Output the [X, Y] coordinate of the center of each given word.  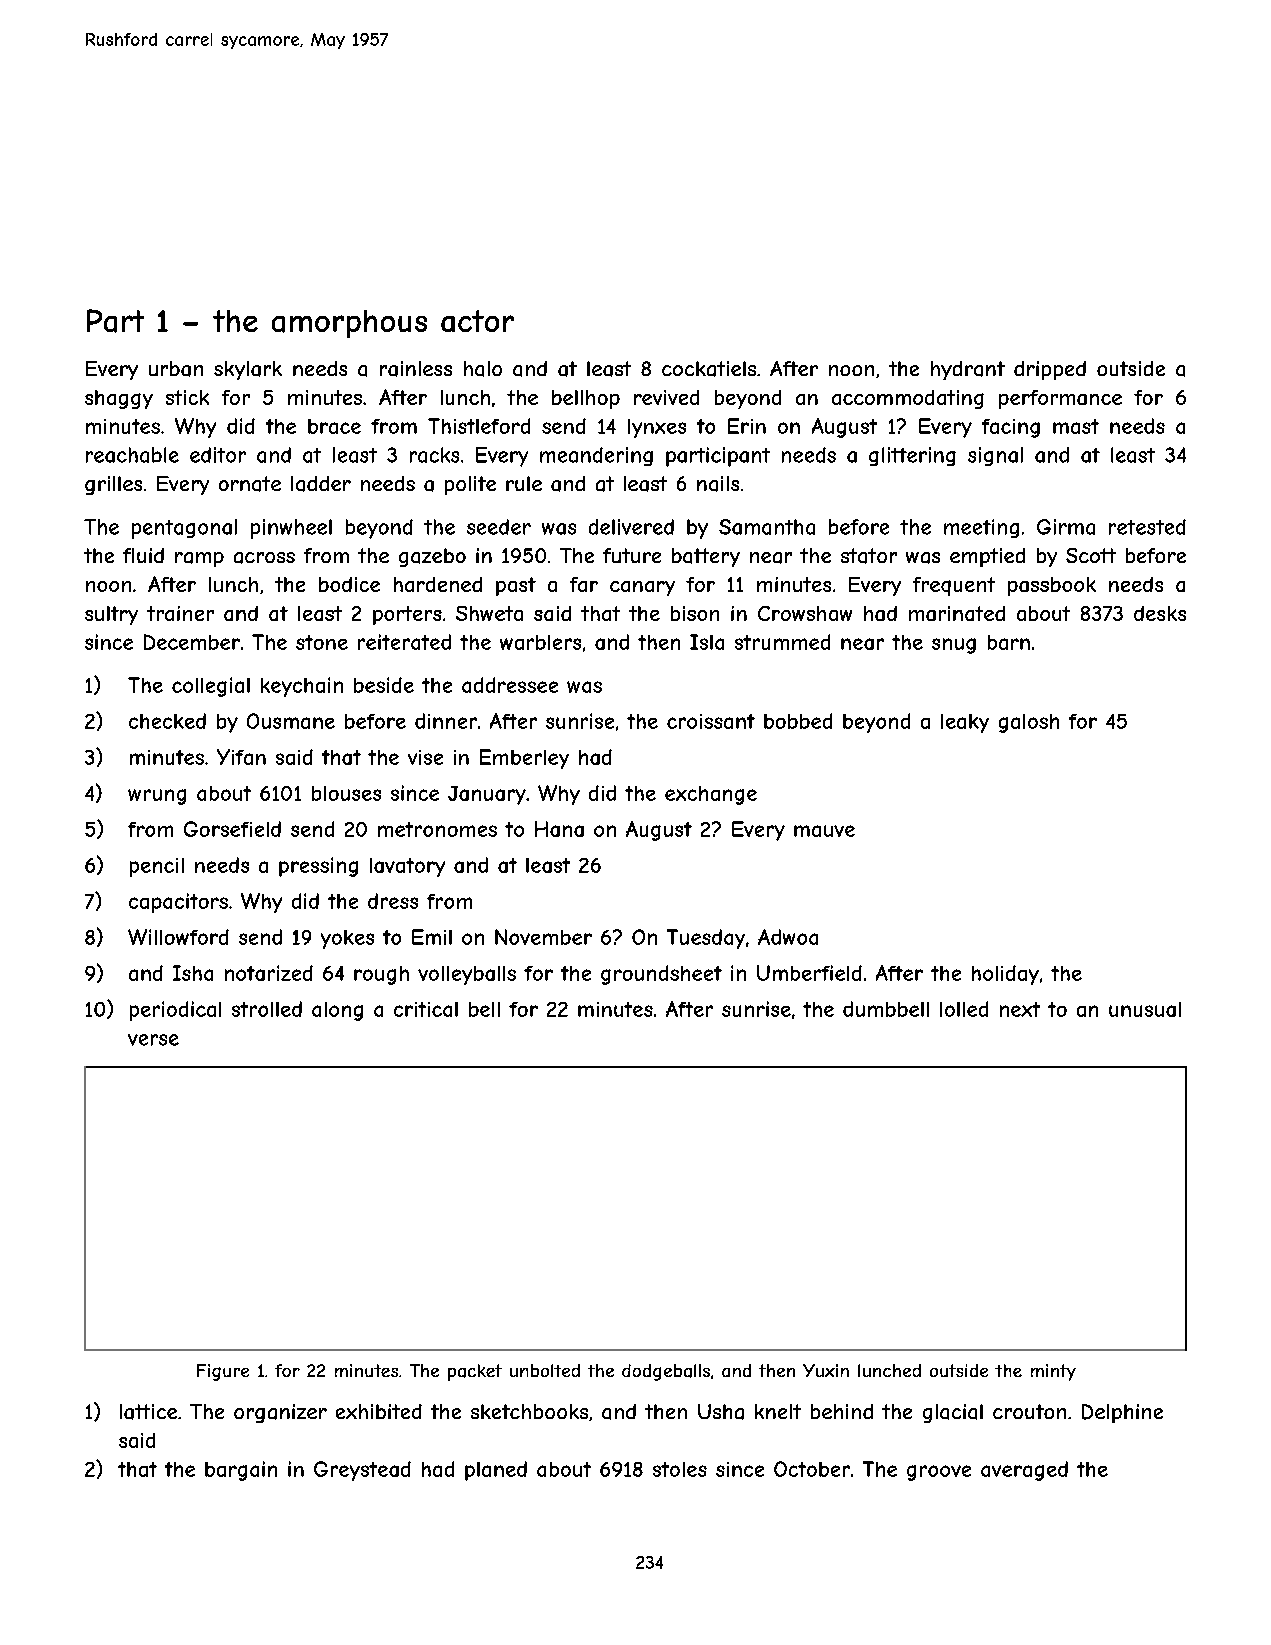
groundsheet [661, 975]
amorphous [349, 324]
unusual [1145, 1009]
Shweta [489, 613]
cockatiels [709, 369]
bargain [241, 1471]
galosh [1029, 723]
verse [153, 1040]
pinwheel [291, 529]
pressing [318, 867]
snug [954, 646]
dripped [1050, 370]
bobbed [798, 721]
